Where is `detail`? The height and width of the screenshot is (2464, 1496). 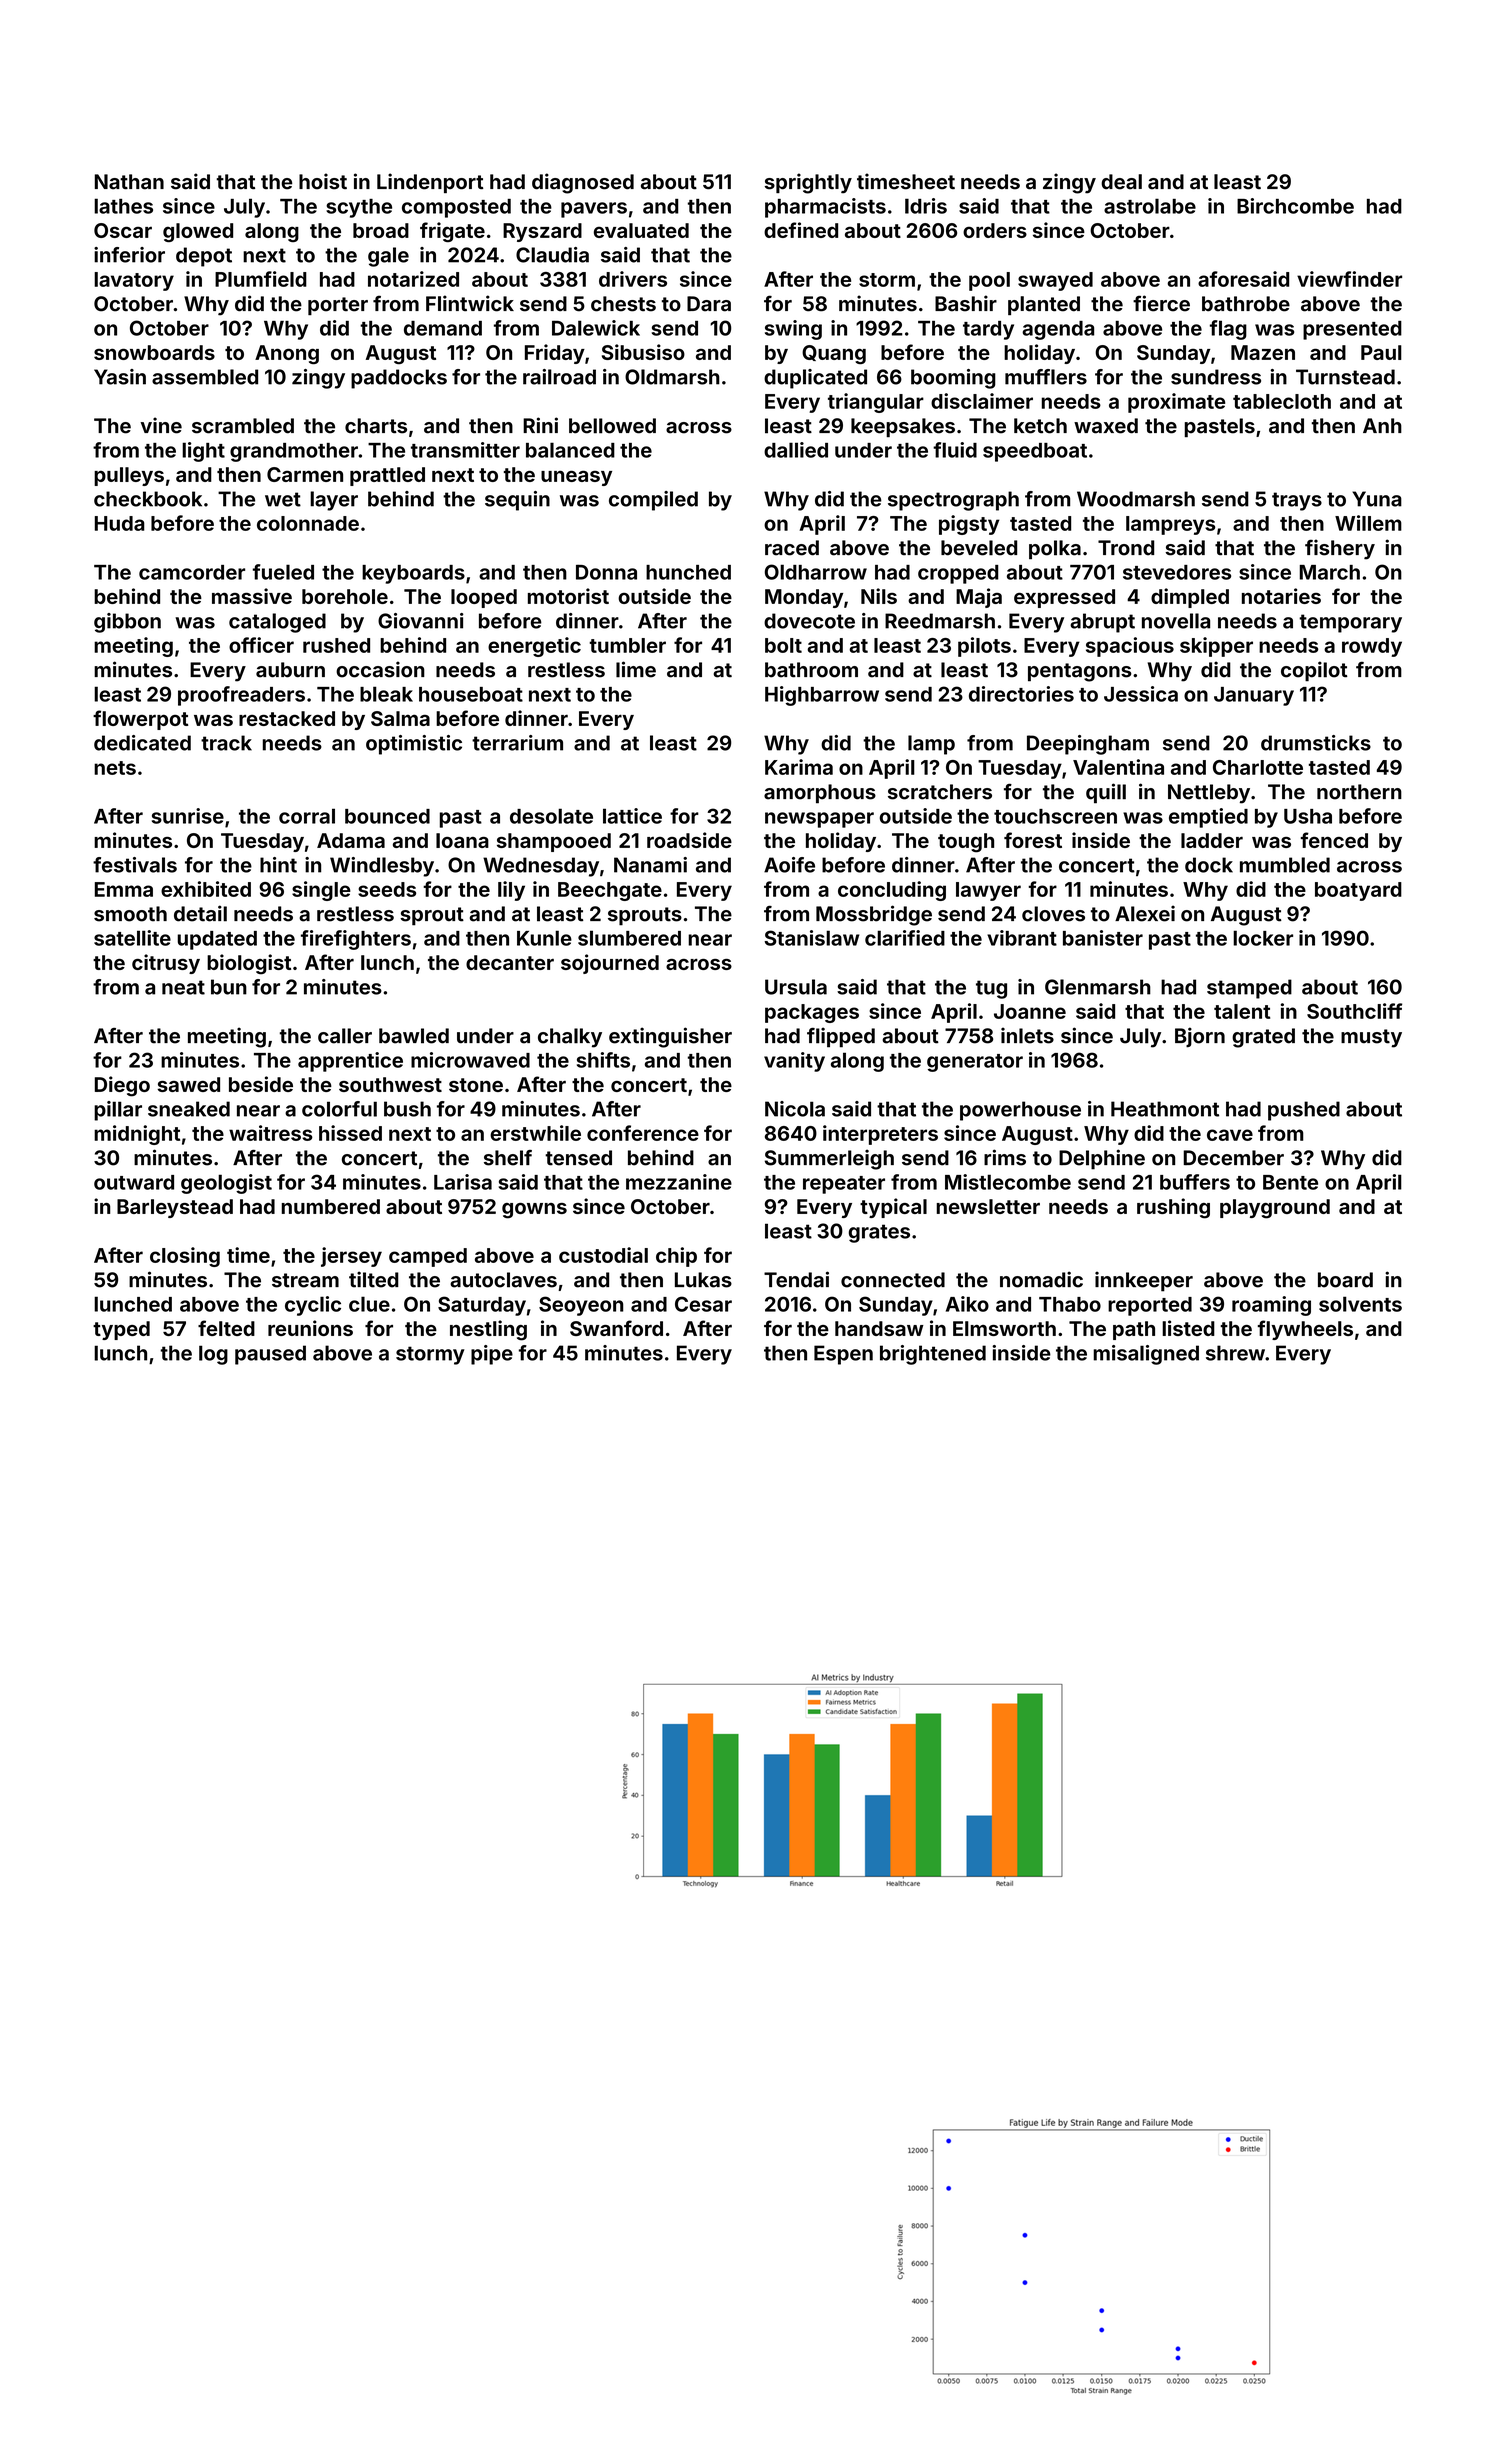 detail is located at coordinates (200, 913).
